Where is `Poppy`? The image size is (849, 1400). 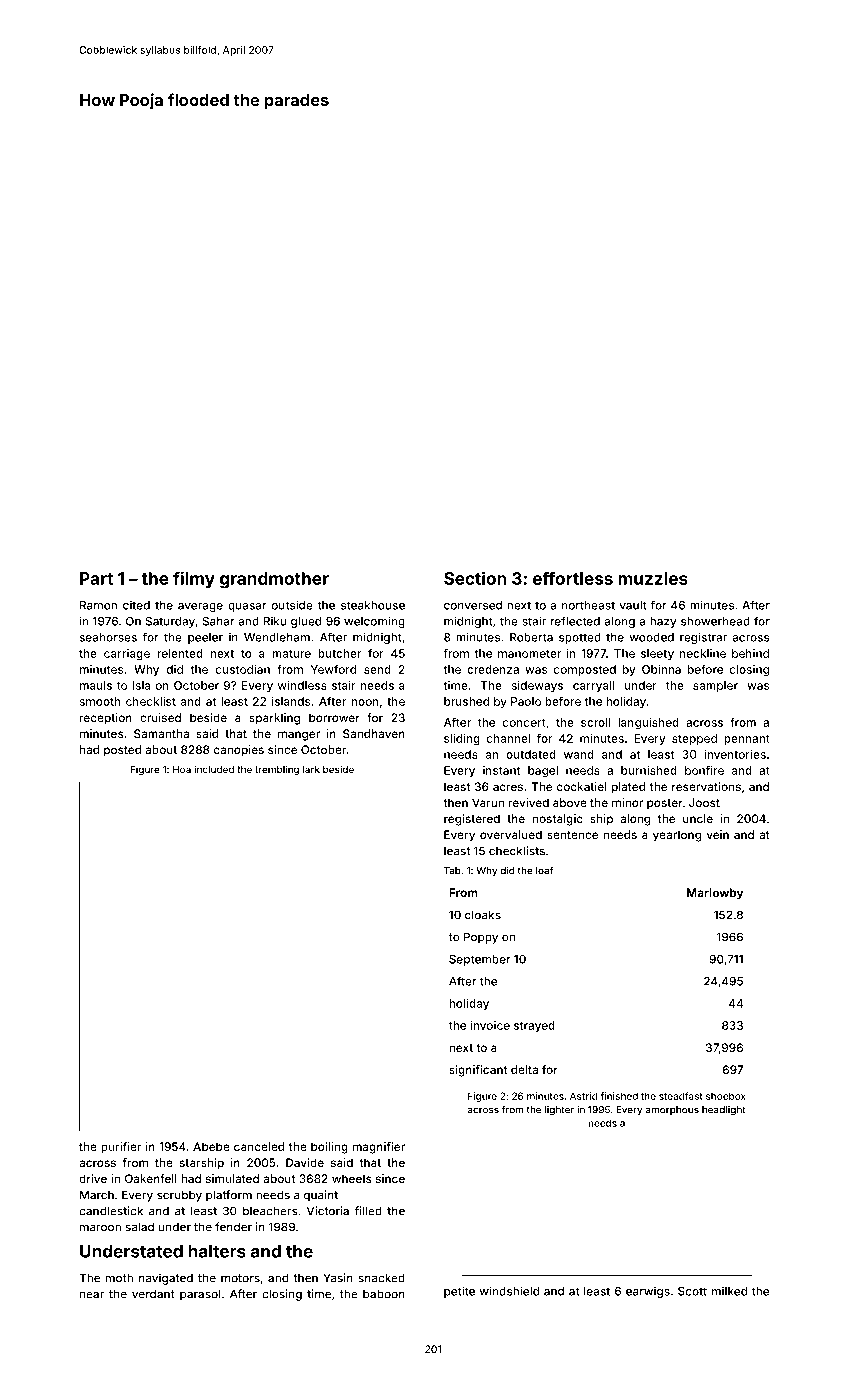
Poppy is located at coordinates (481, 938).
